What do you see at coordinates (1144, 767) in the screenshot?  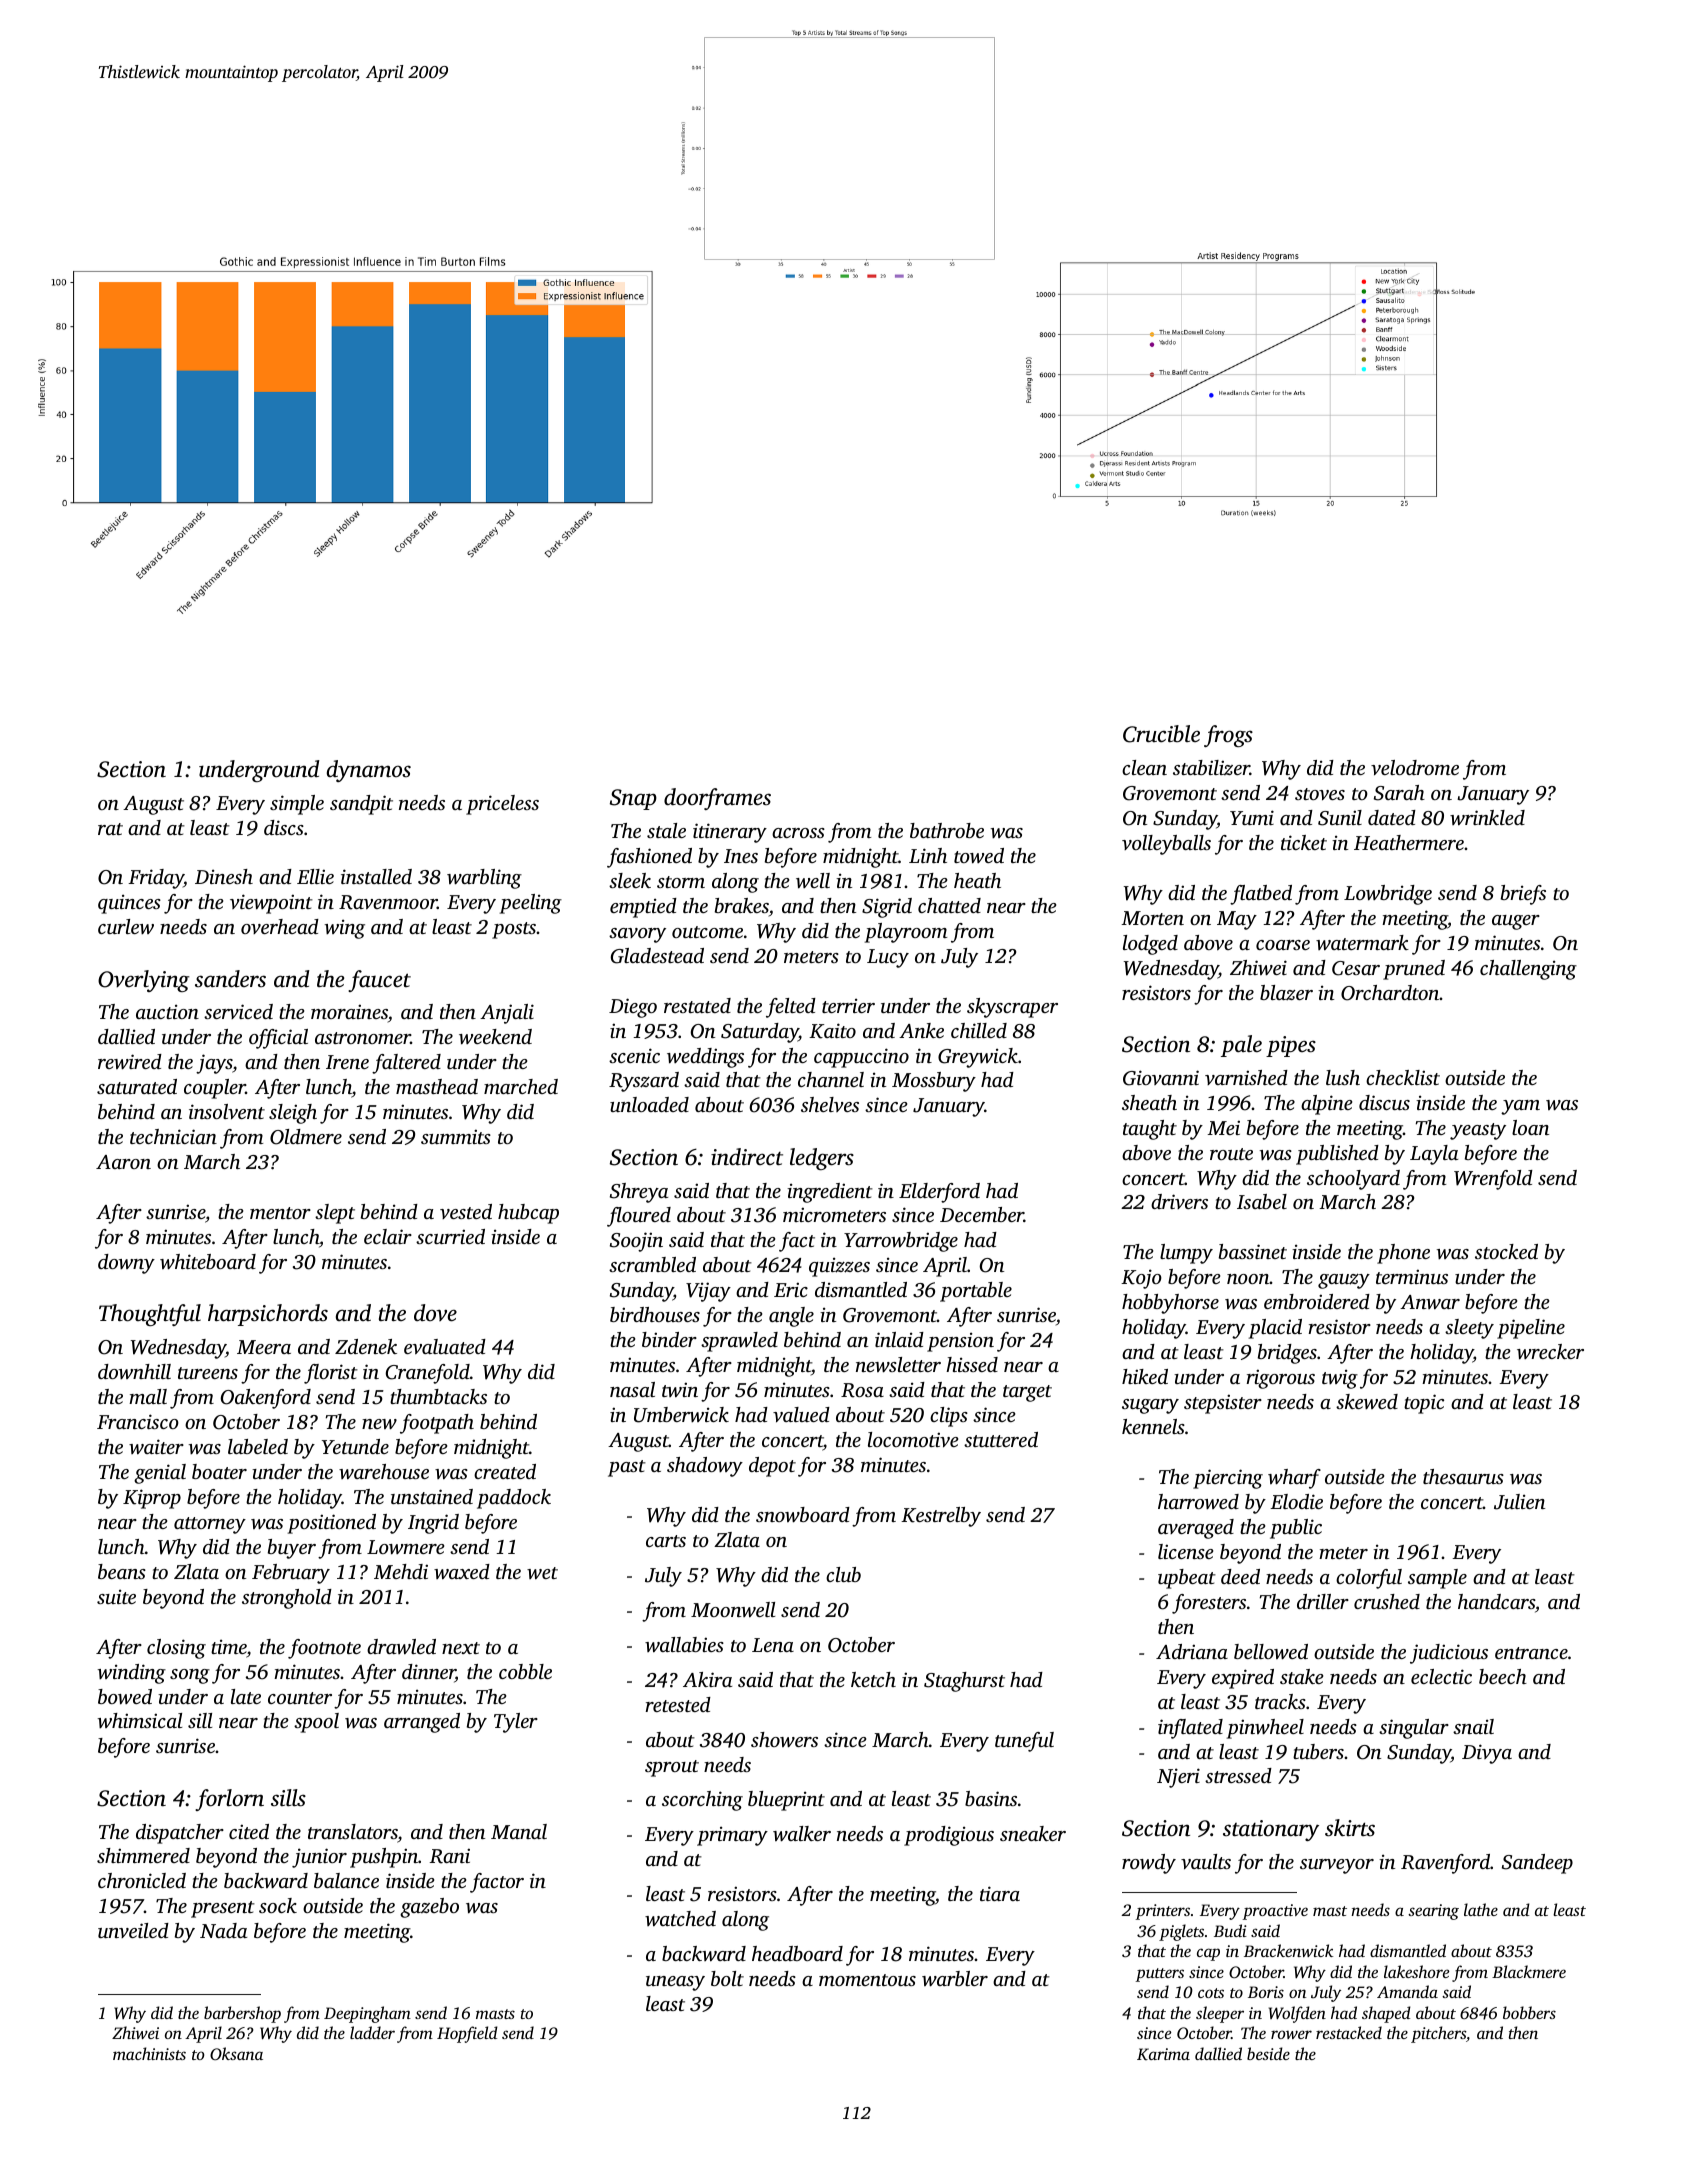 I see `clean` at bounding box center [1144, 767].
